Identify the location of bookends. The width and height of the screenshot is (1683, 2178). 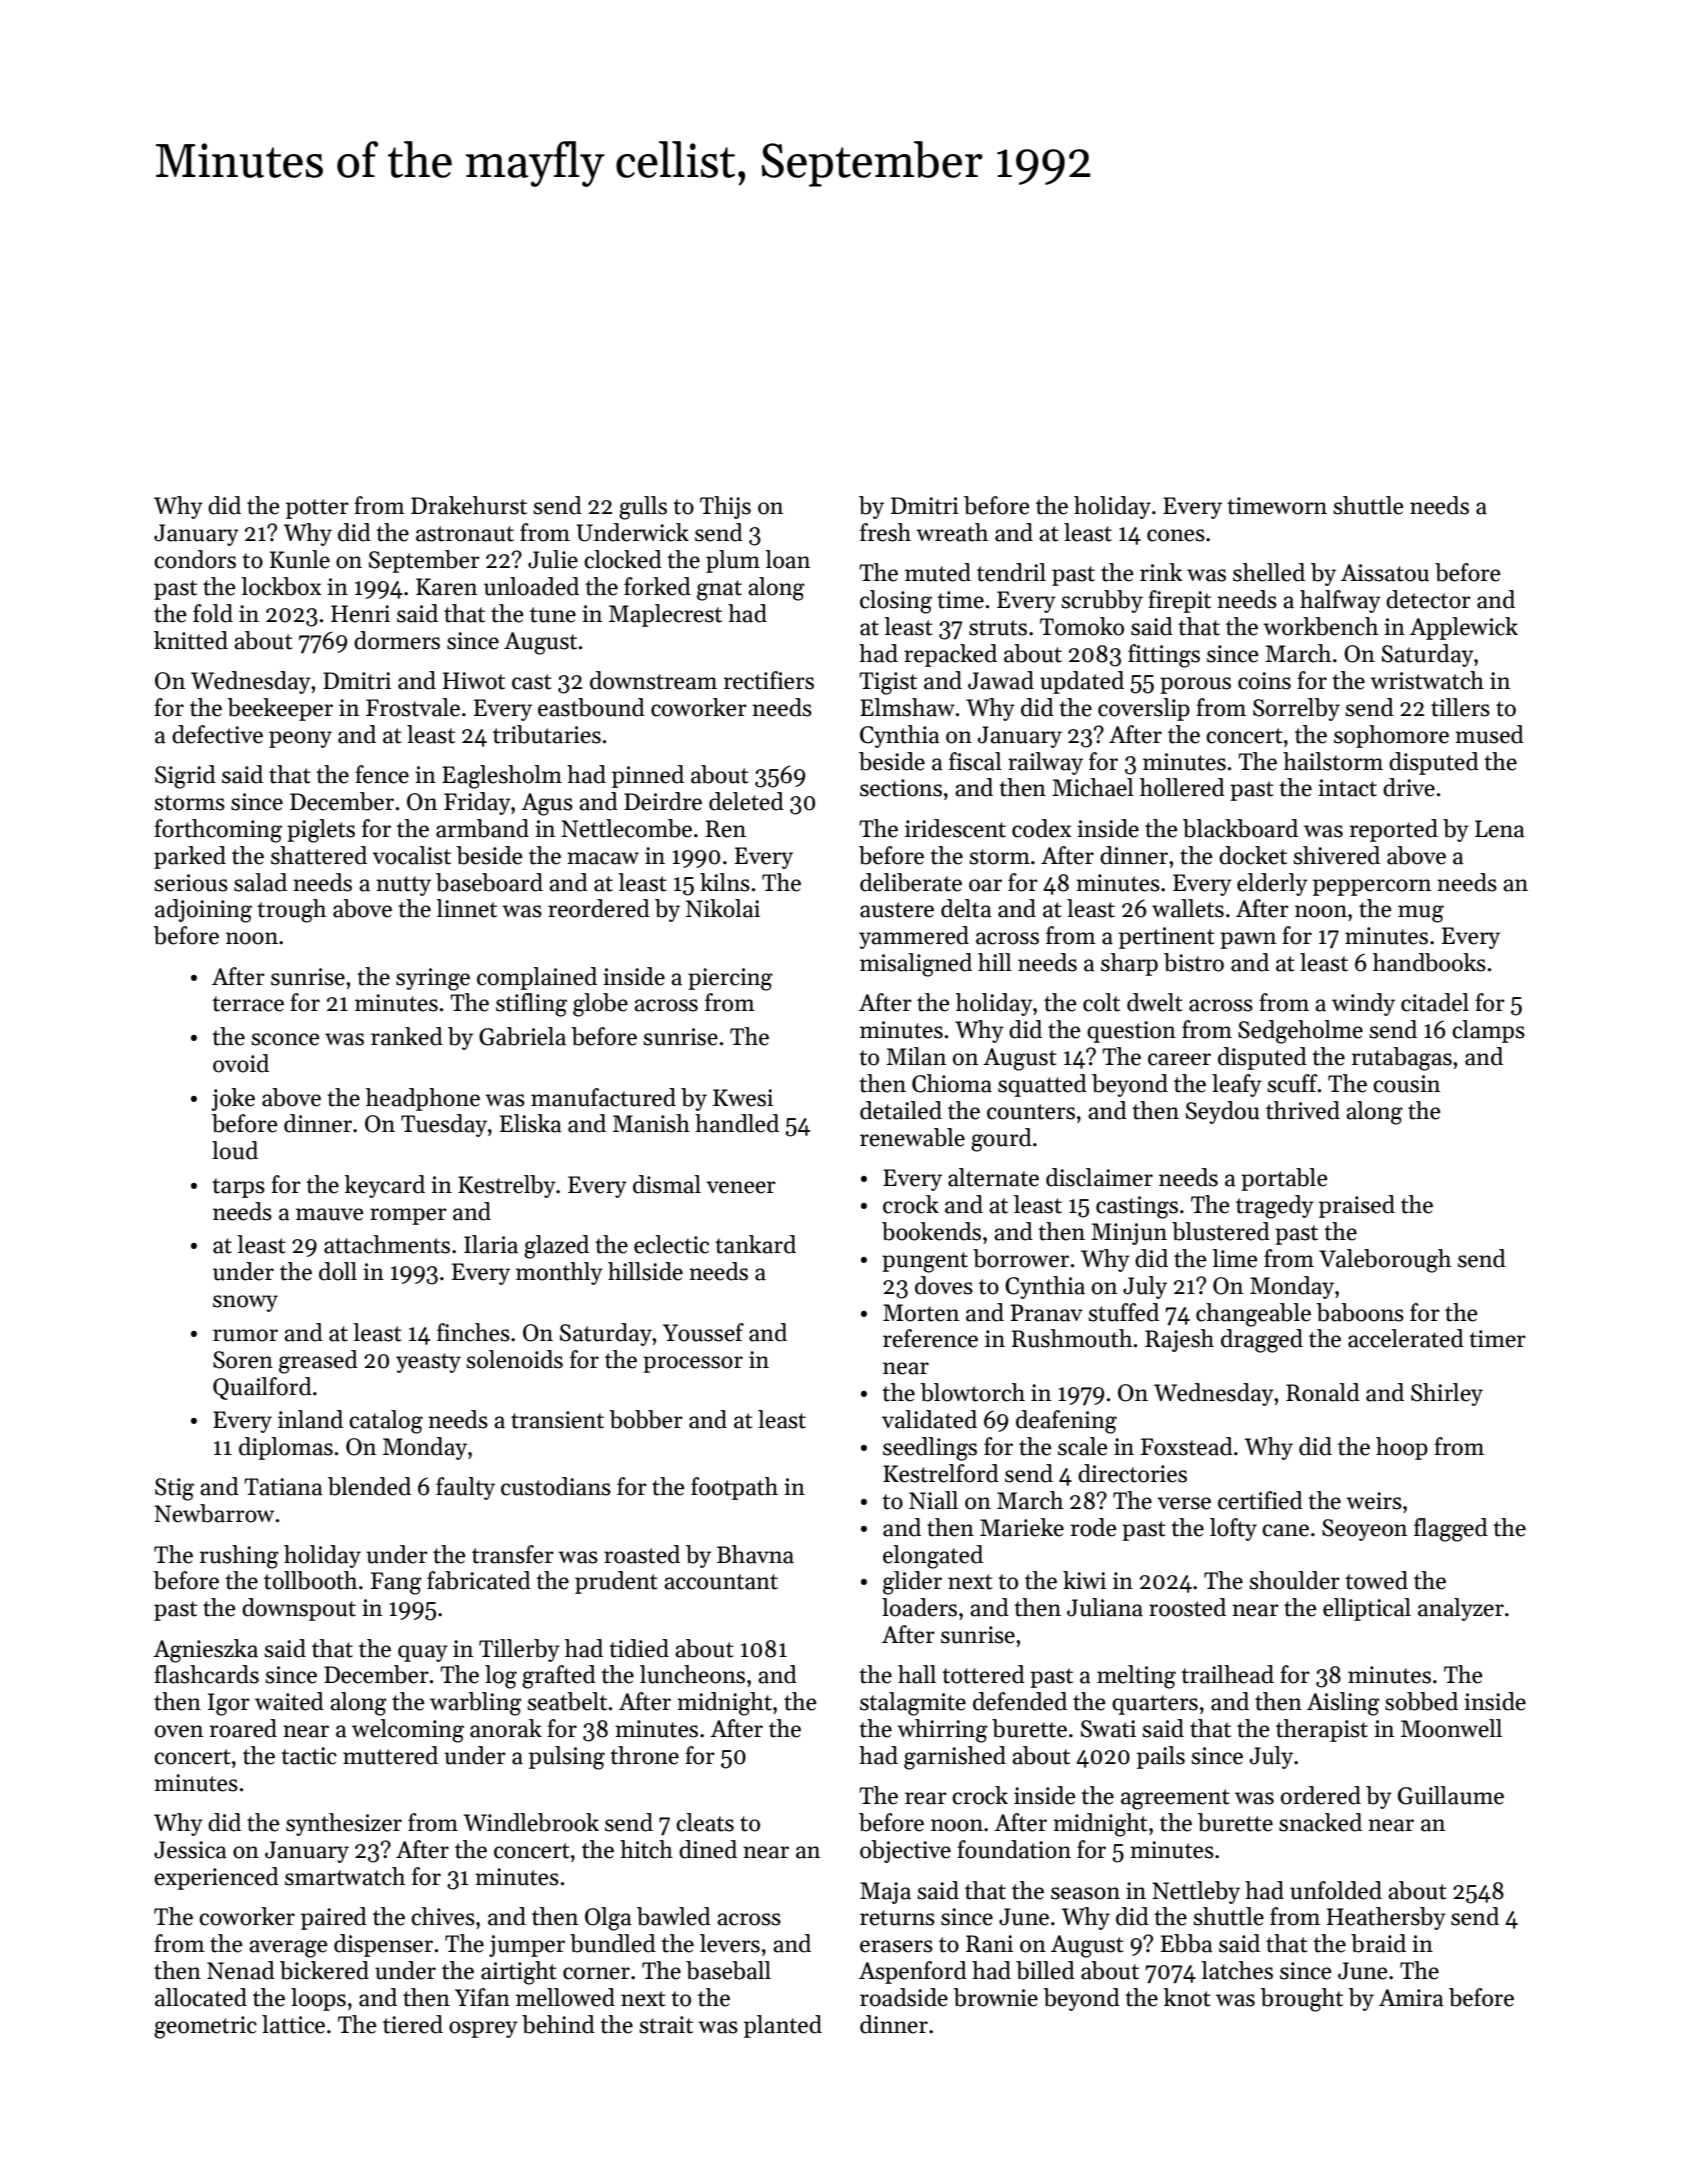
(931, 1231).
